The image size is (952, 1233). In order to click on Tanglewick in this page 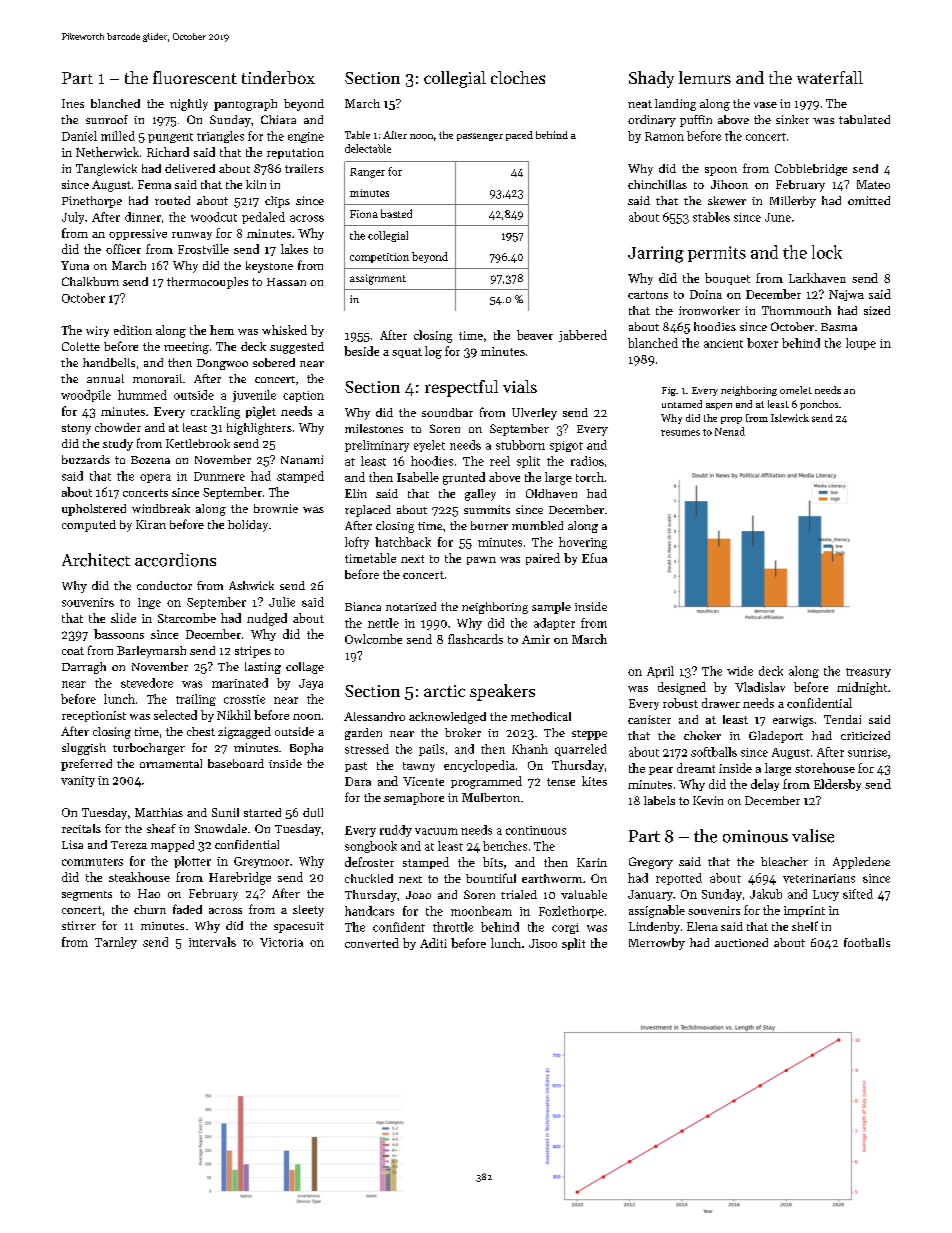, I will do `click(106, 170)`.
